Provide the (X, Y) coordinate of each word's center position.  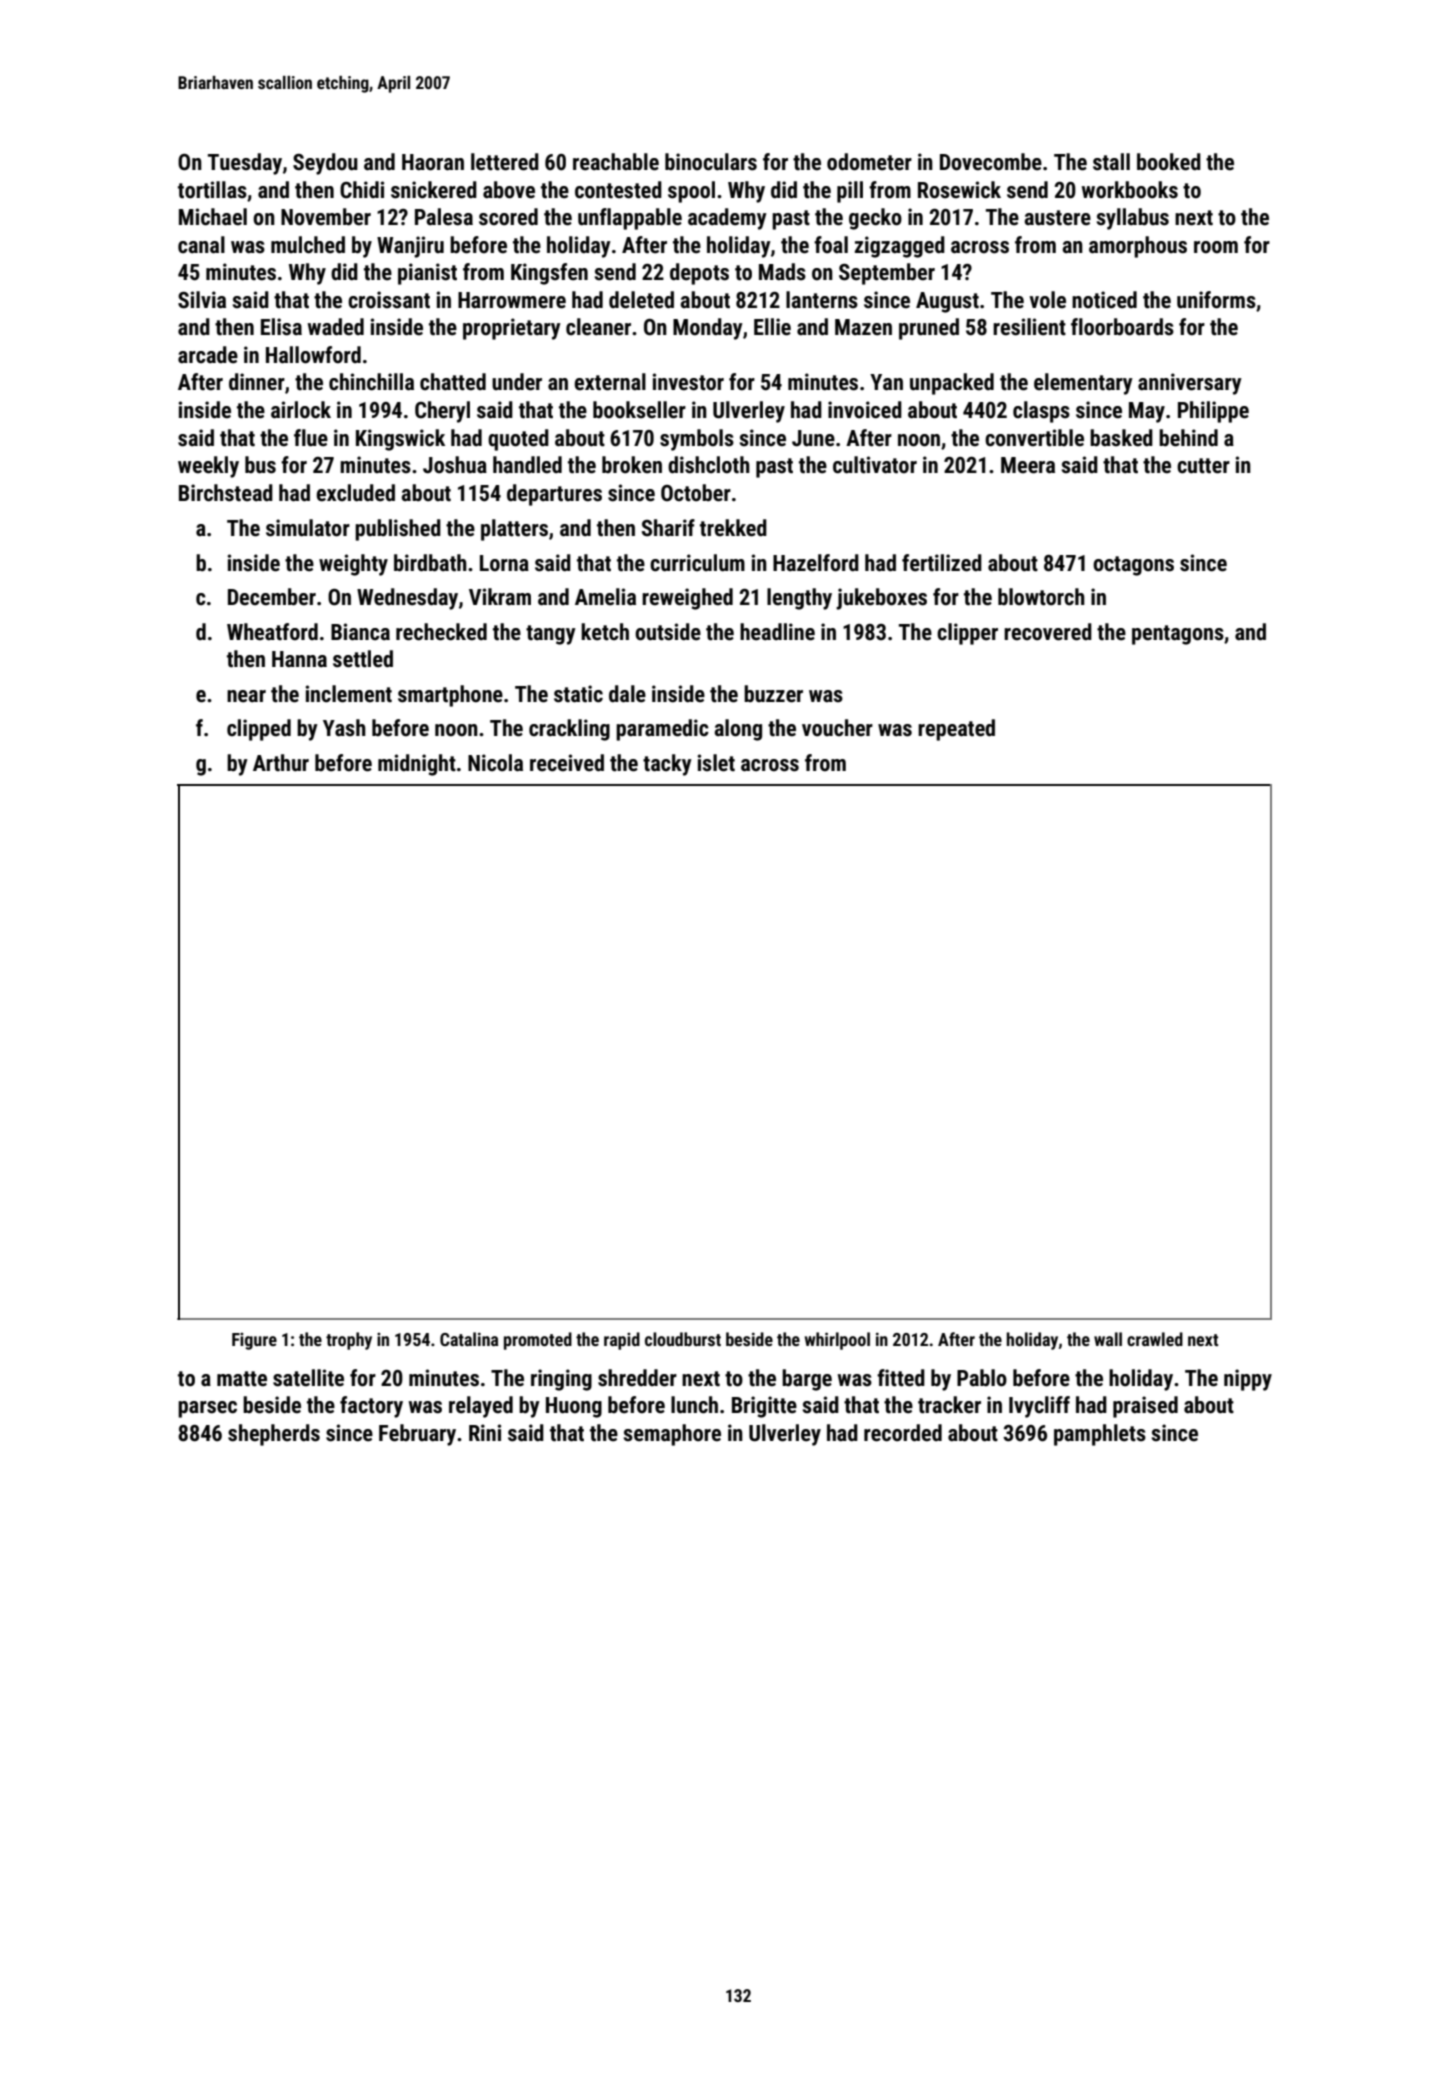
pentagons (1178, 635)
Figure (254, 1341)
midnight (417, 765)
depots (699, 274)
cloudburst (683, 1339)
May (1147, 412)
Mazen (863, 327)
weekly (208, 467)
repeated (956, 730)
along (738, 730)
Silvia (202, 300)
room (1216, 247)
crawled (1155, 1339)
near (246, 696)
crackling (569, 730)
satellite (308, 1378)
